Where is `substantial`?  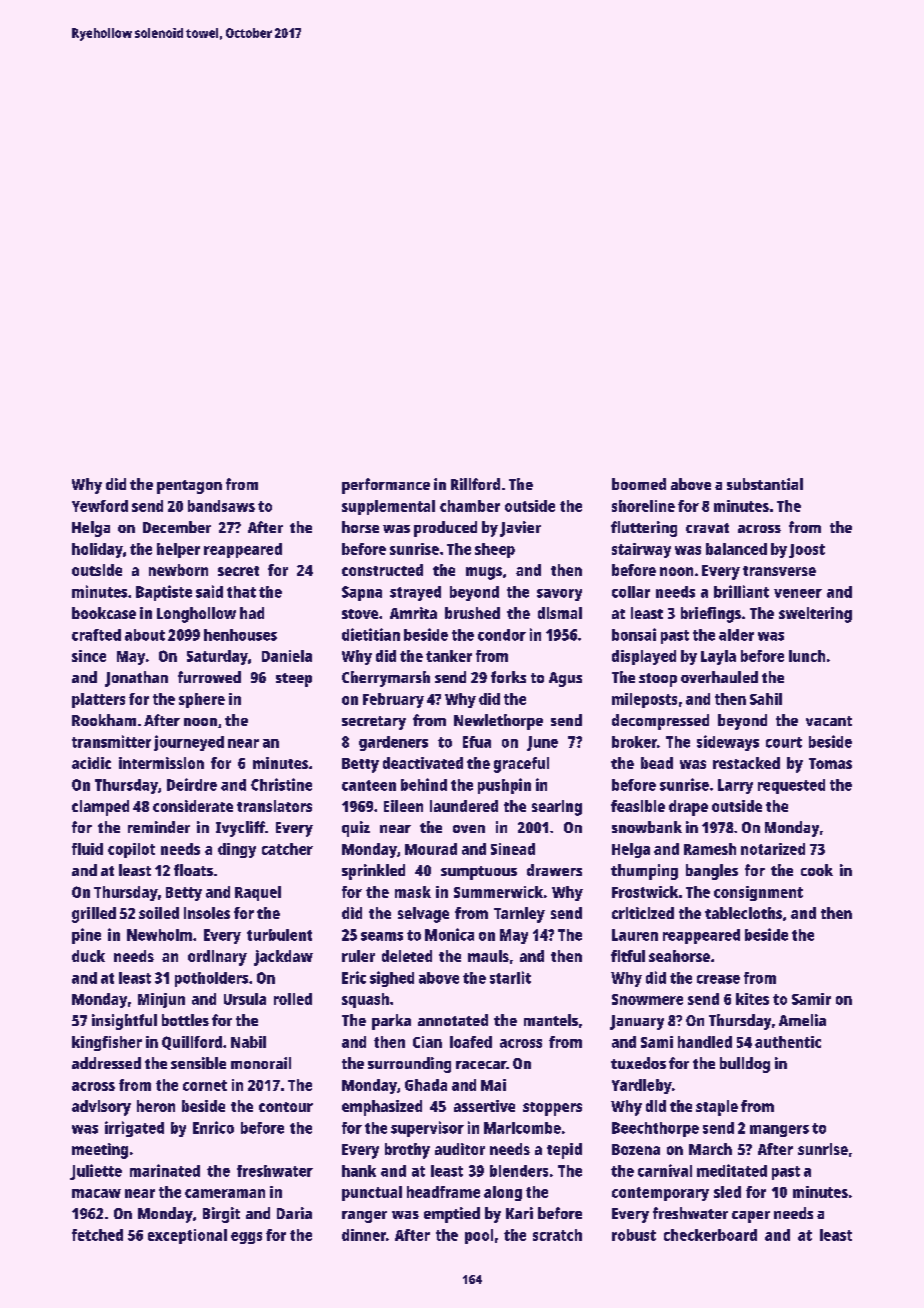 substantial is located at coordinates (765, 484).
